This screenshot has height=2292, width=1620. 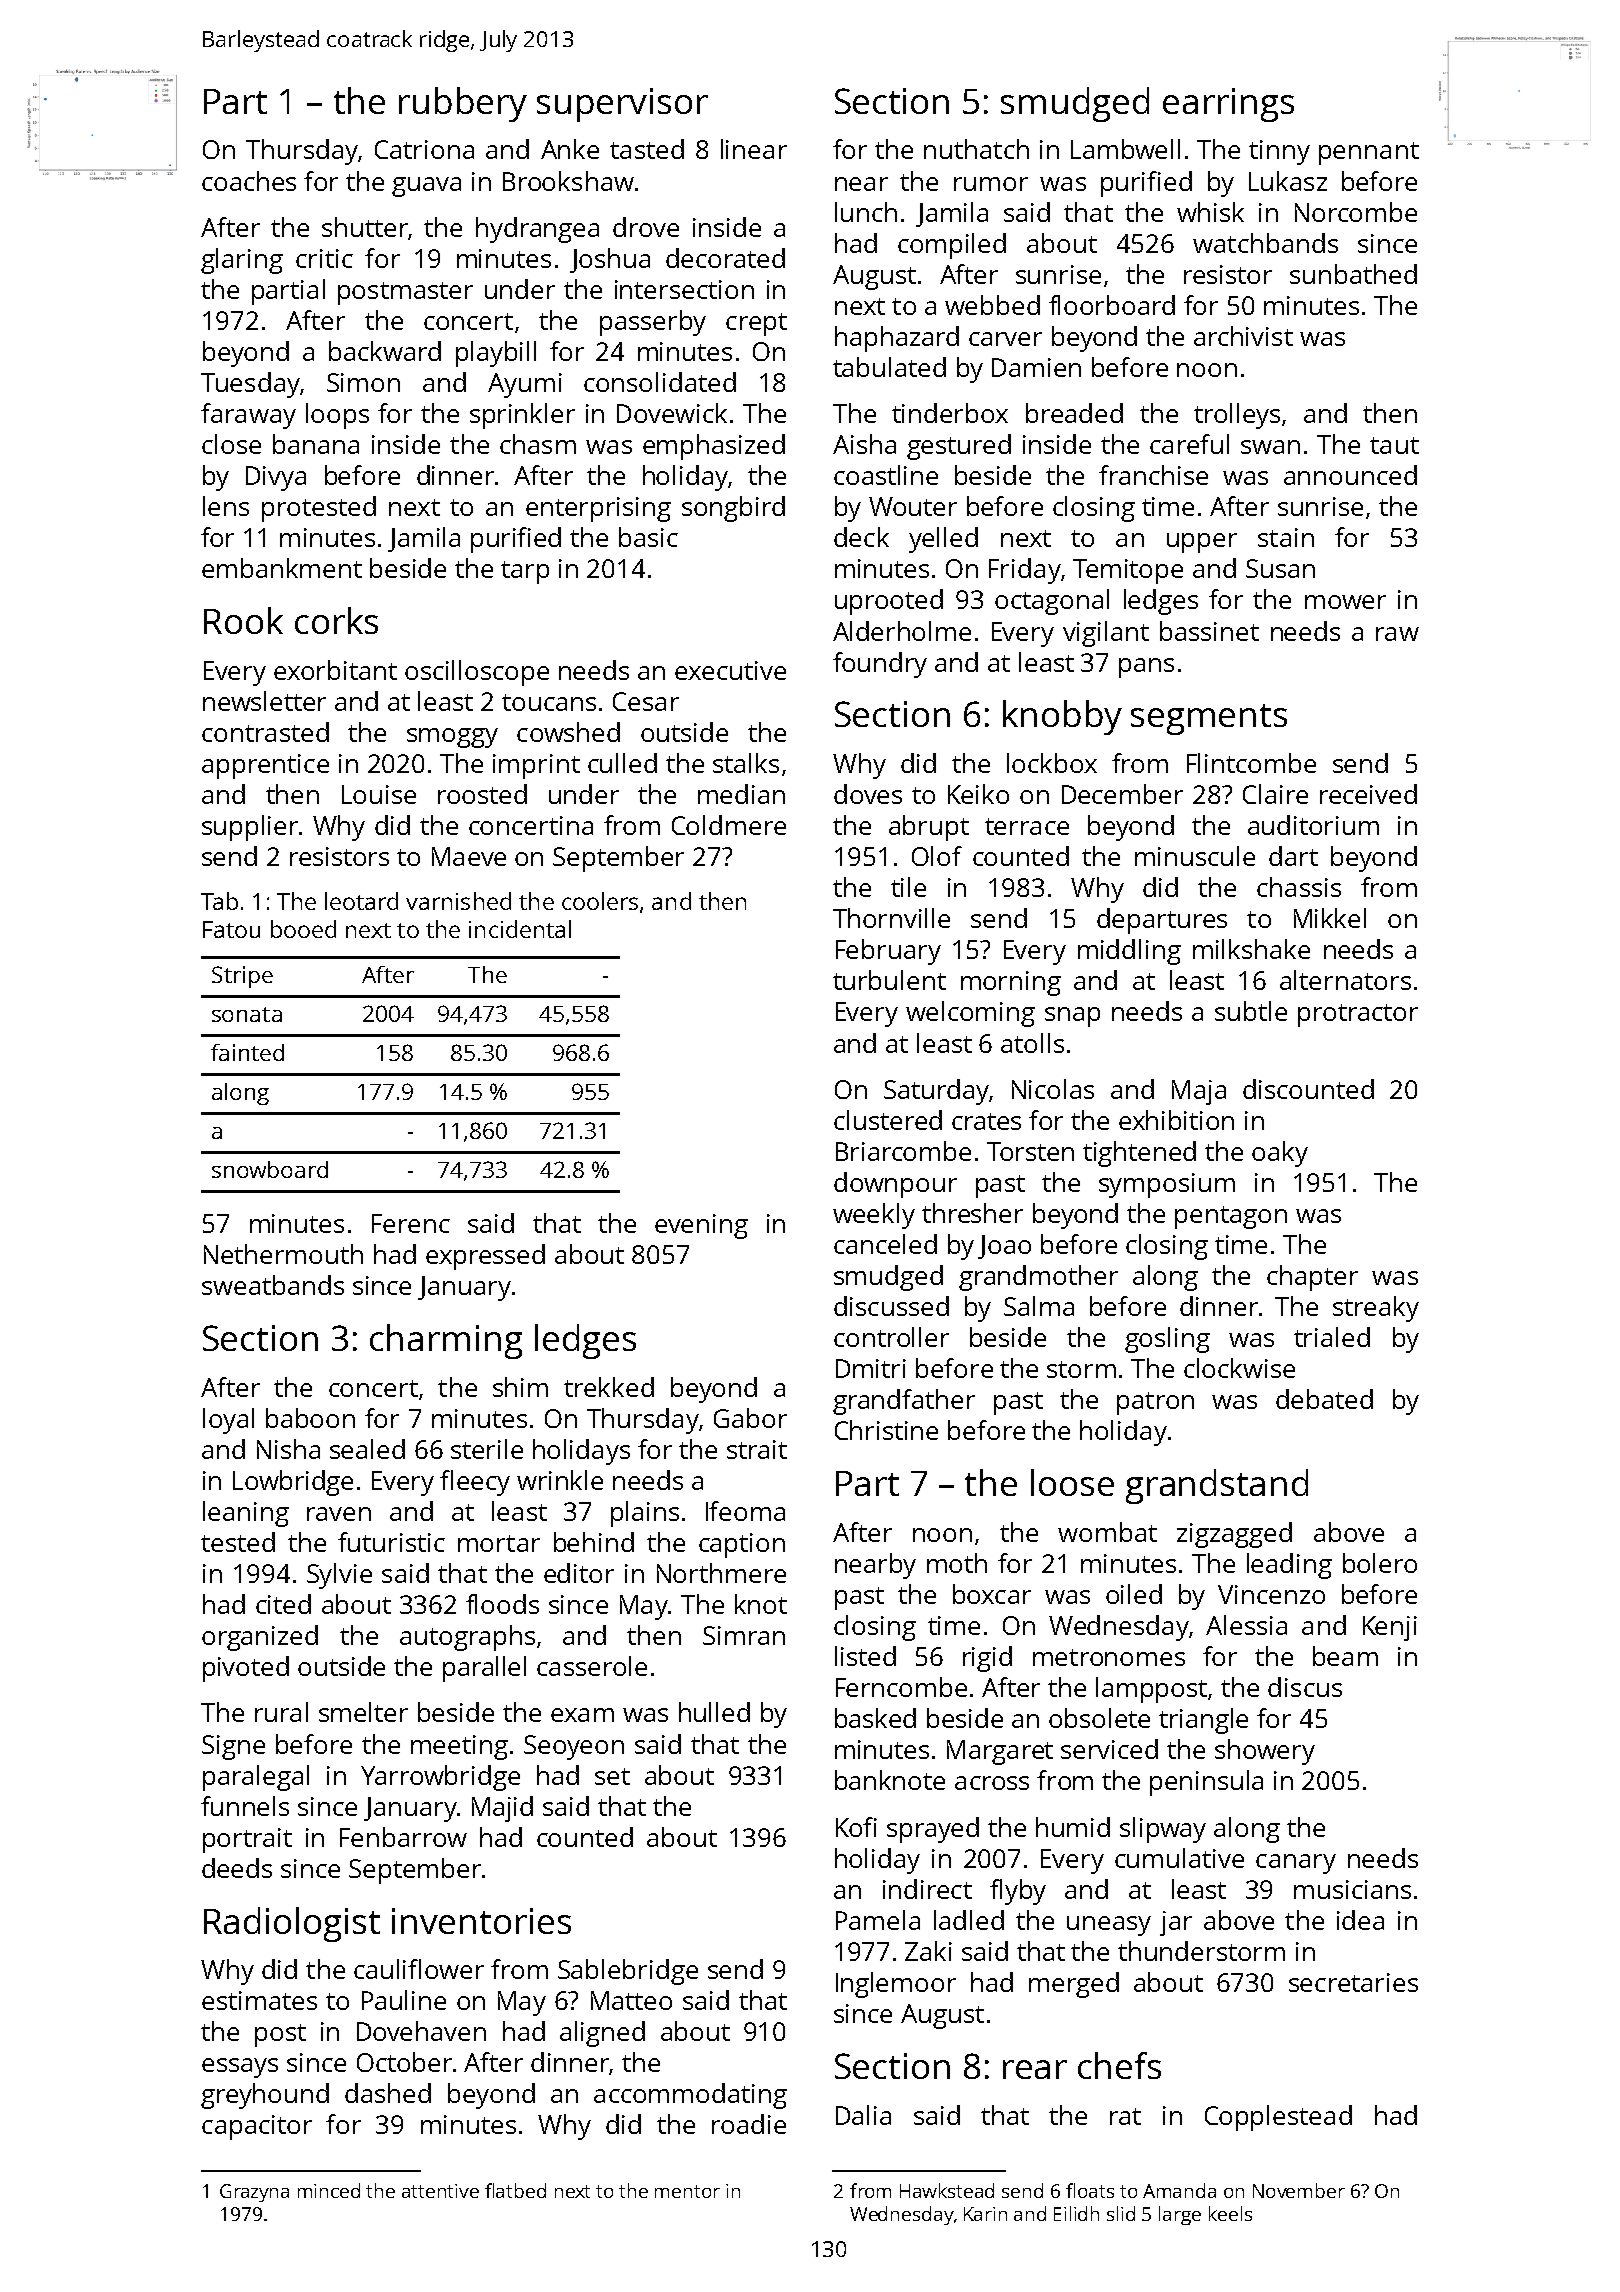 I want to click on received, so click(x=1368, y=794).
